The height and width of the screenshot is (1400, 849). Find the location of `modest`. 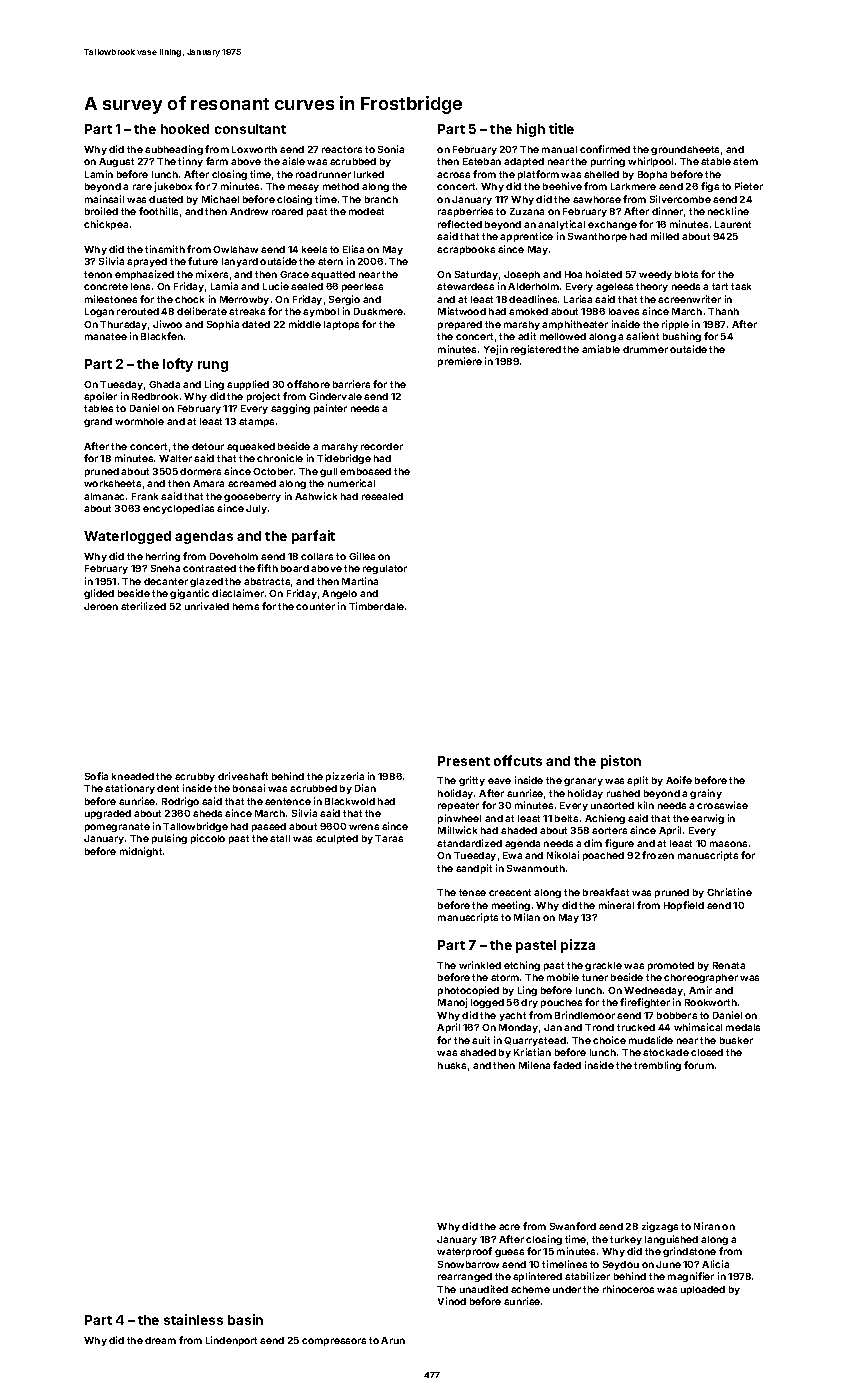

modest is located at coordinates (366, 211).
